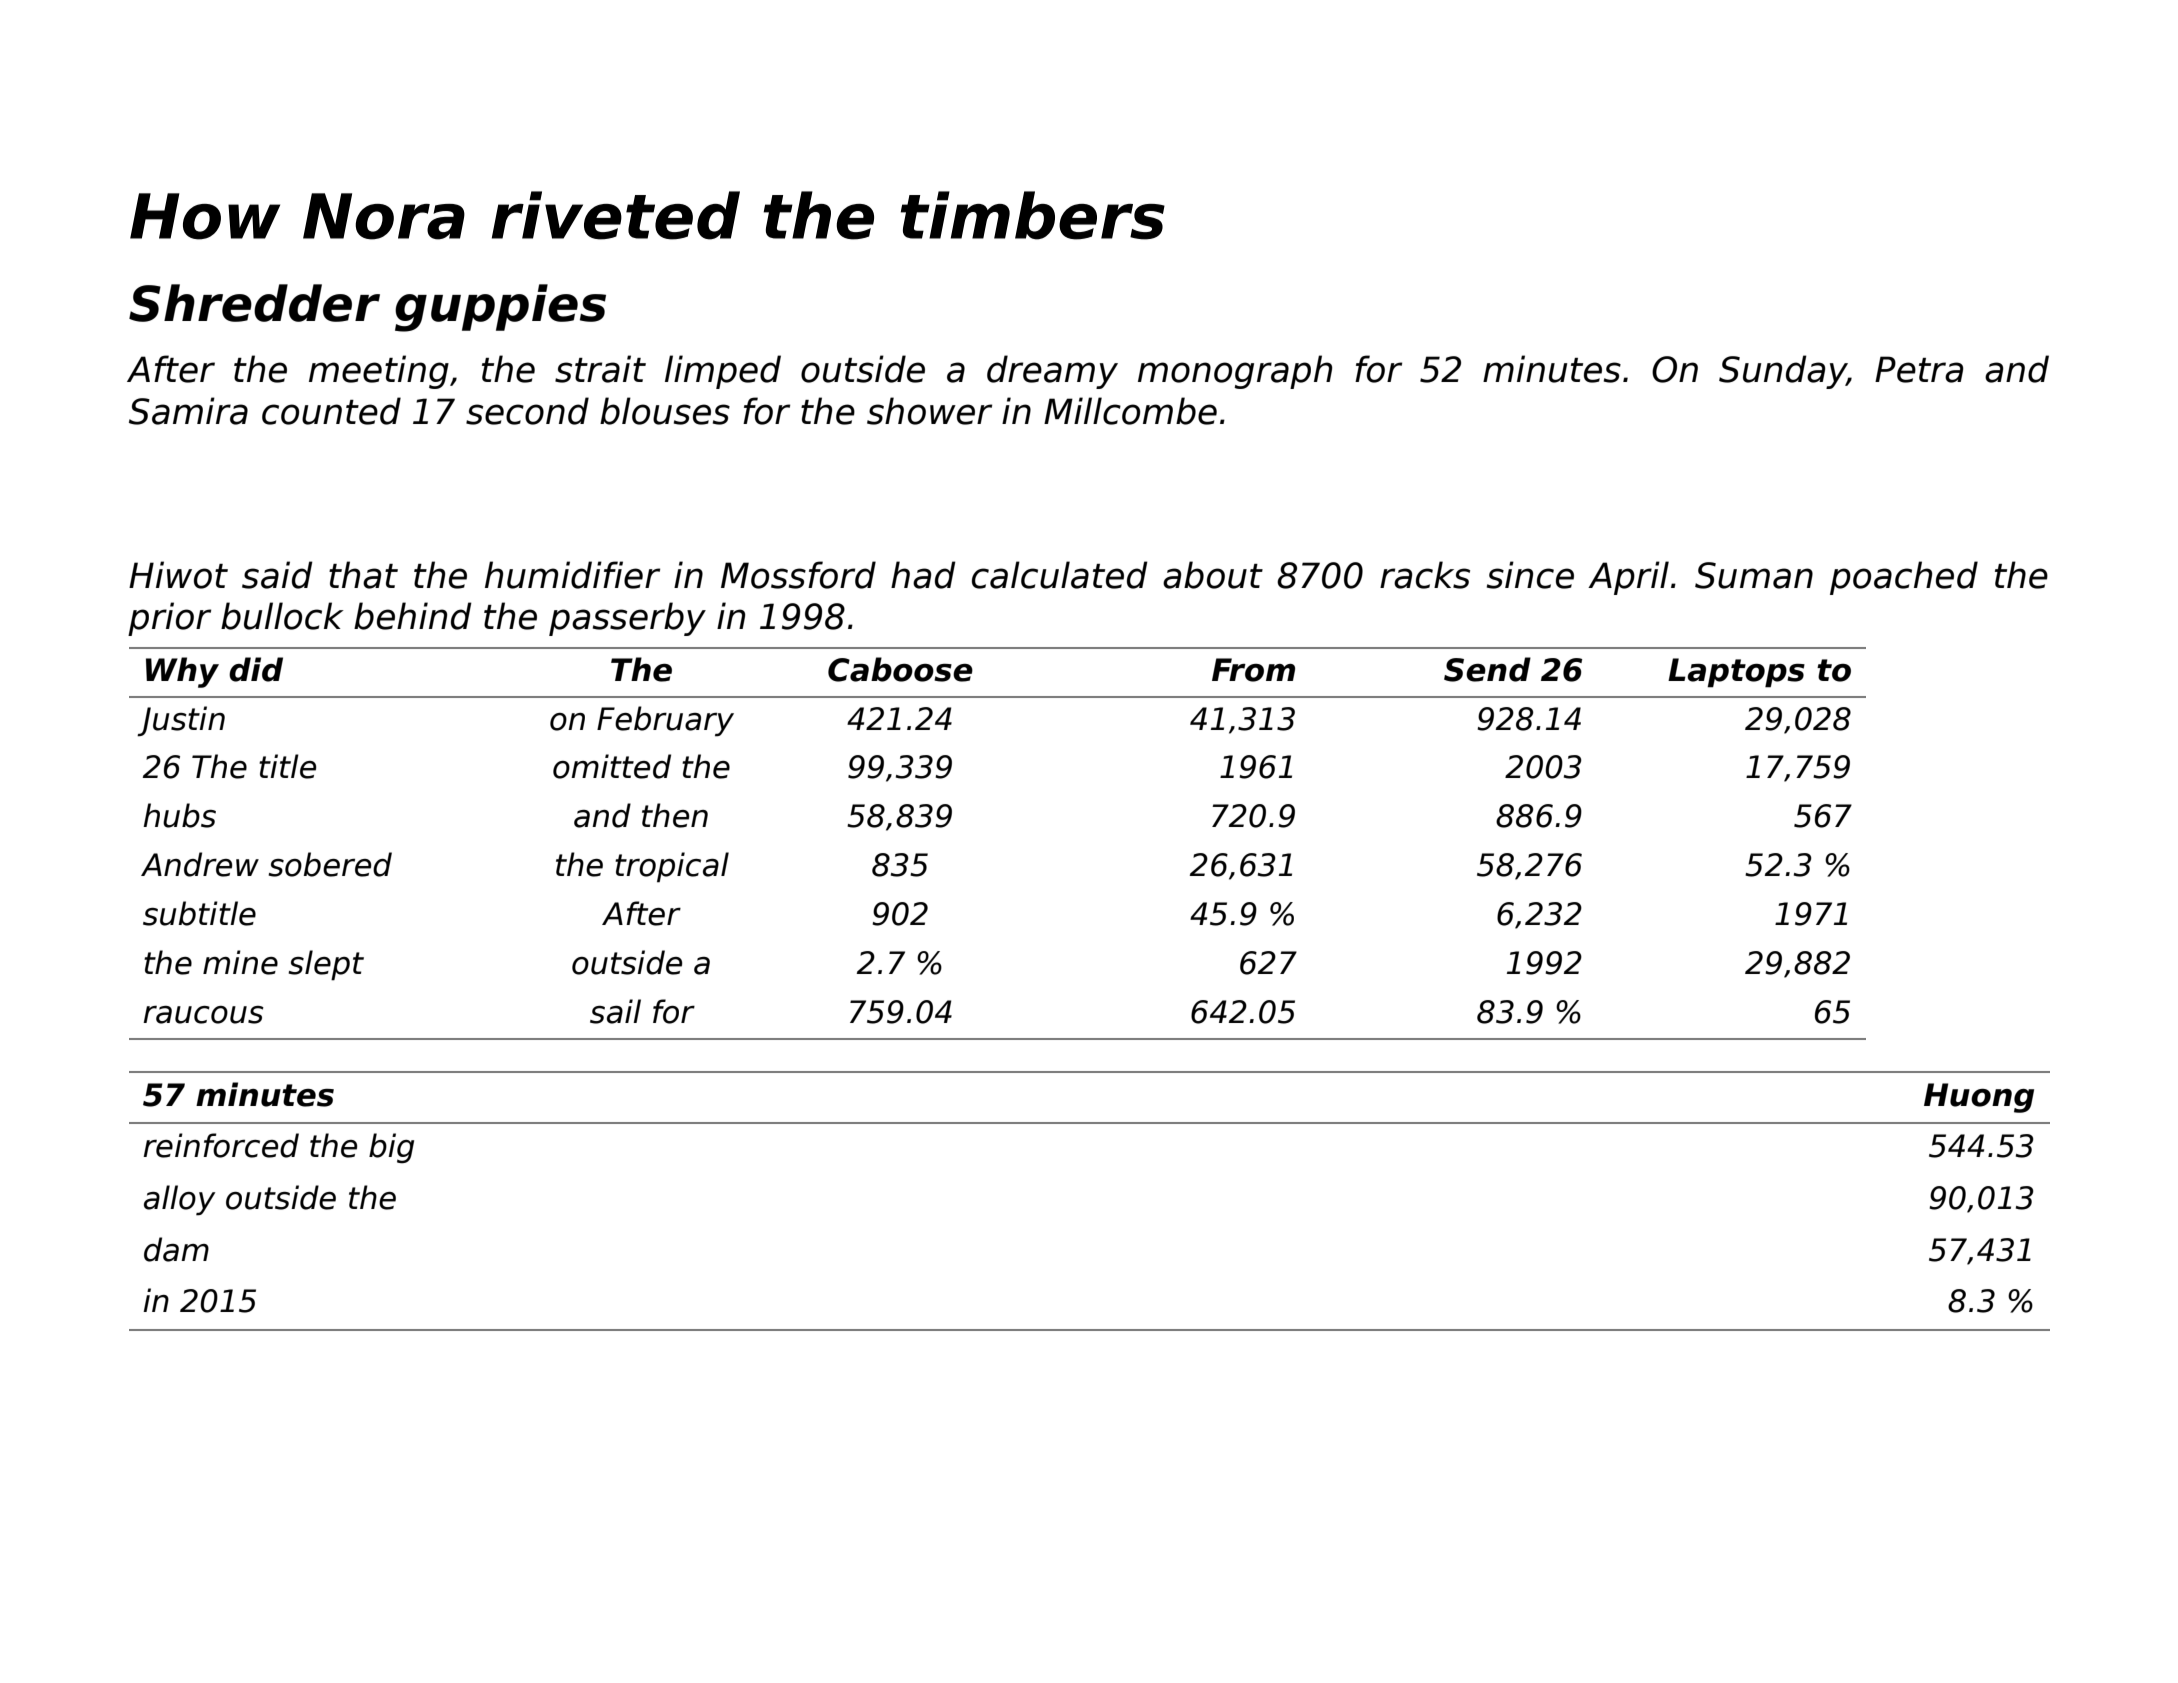 Image resolution: width=2178 pixels, height=1683 pixels. What do you see at coordinates (500, 308) in the document?
I see `guppies` at bounding box center [500, 308].
